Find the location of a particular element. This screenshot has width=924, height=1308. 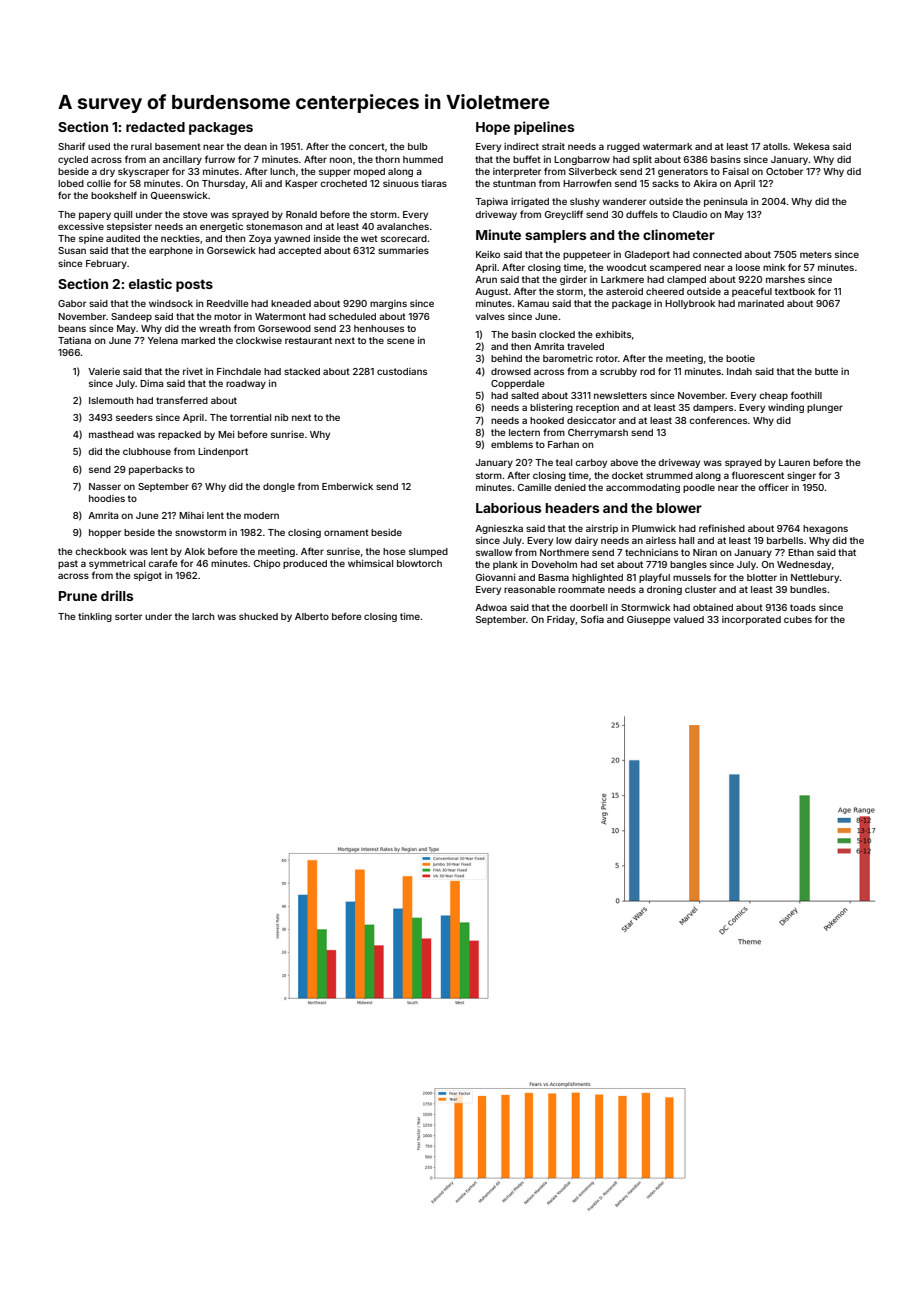

drowsed is located at coordinates (511, 371).
